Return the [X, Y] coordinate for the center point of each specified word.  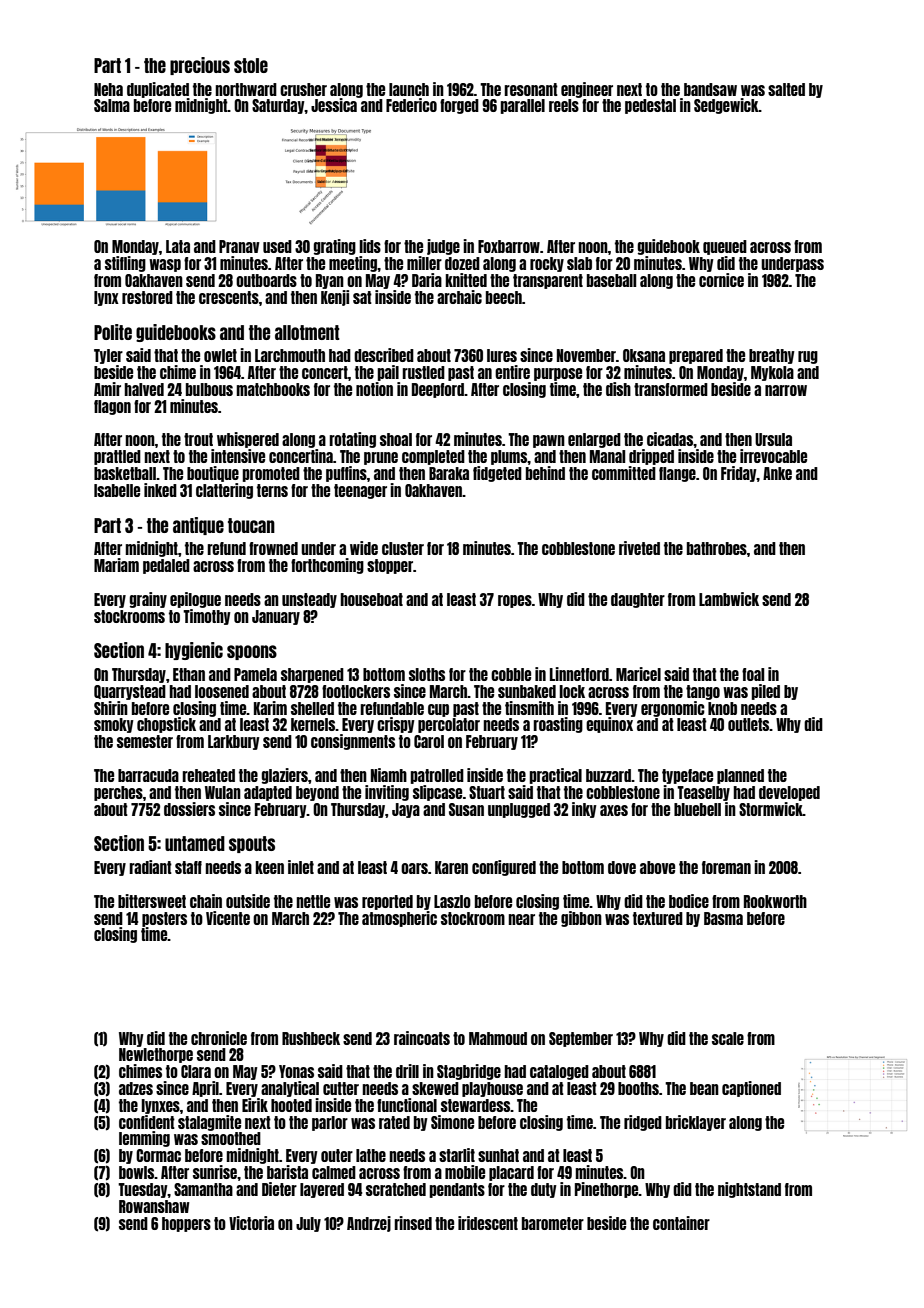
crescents [229, 297]
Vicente [228, 918]
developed [789, 793]
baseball [611, 280]
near [521, 919]
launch [409, 89]
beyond [317, 793]
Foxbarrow [509, 246]
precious [200, 66]
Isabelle [117, 490]
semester [145, 741]
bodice [689, 901]
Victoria [251, 1223]
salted [786, 89]
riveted [639, 548]
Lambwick [729, 599]
